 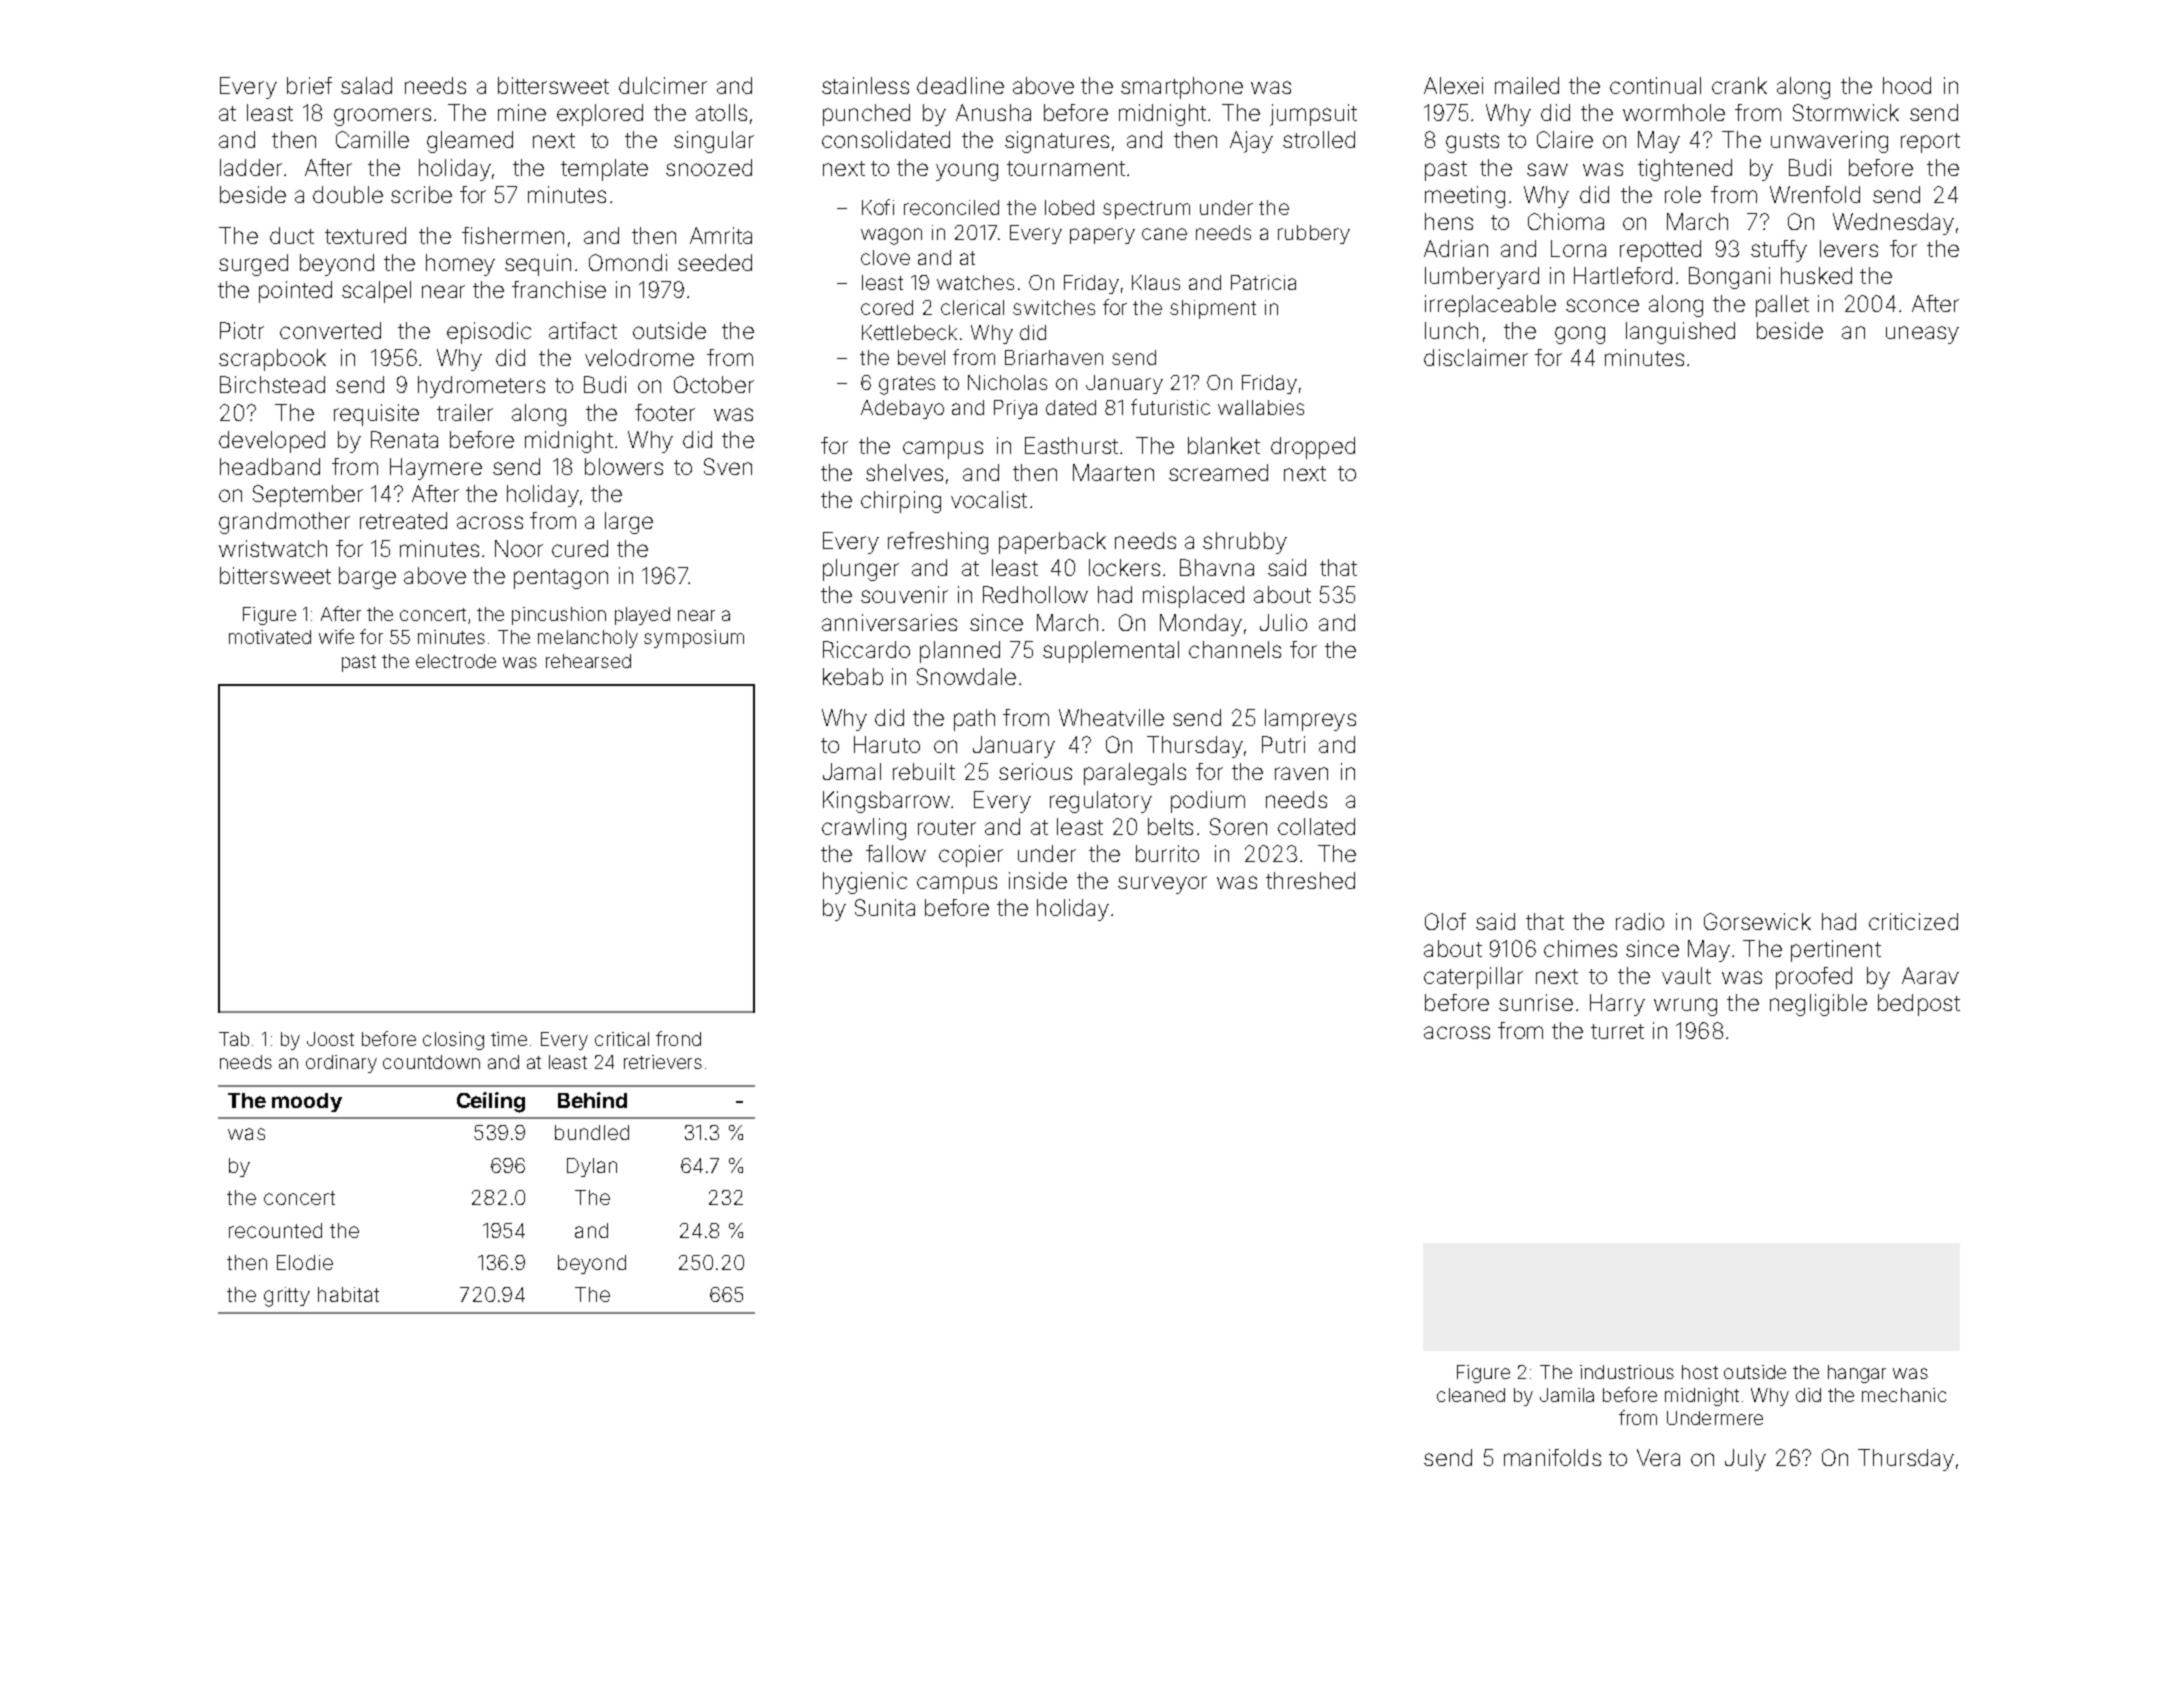 What do you see at coordinates (1700, 1372) in the screenshot?
I see `host` at bounding box center [1700, 1372].
